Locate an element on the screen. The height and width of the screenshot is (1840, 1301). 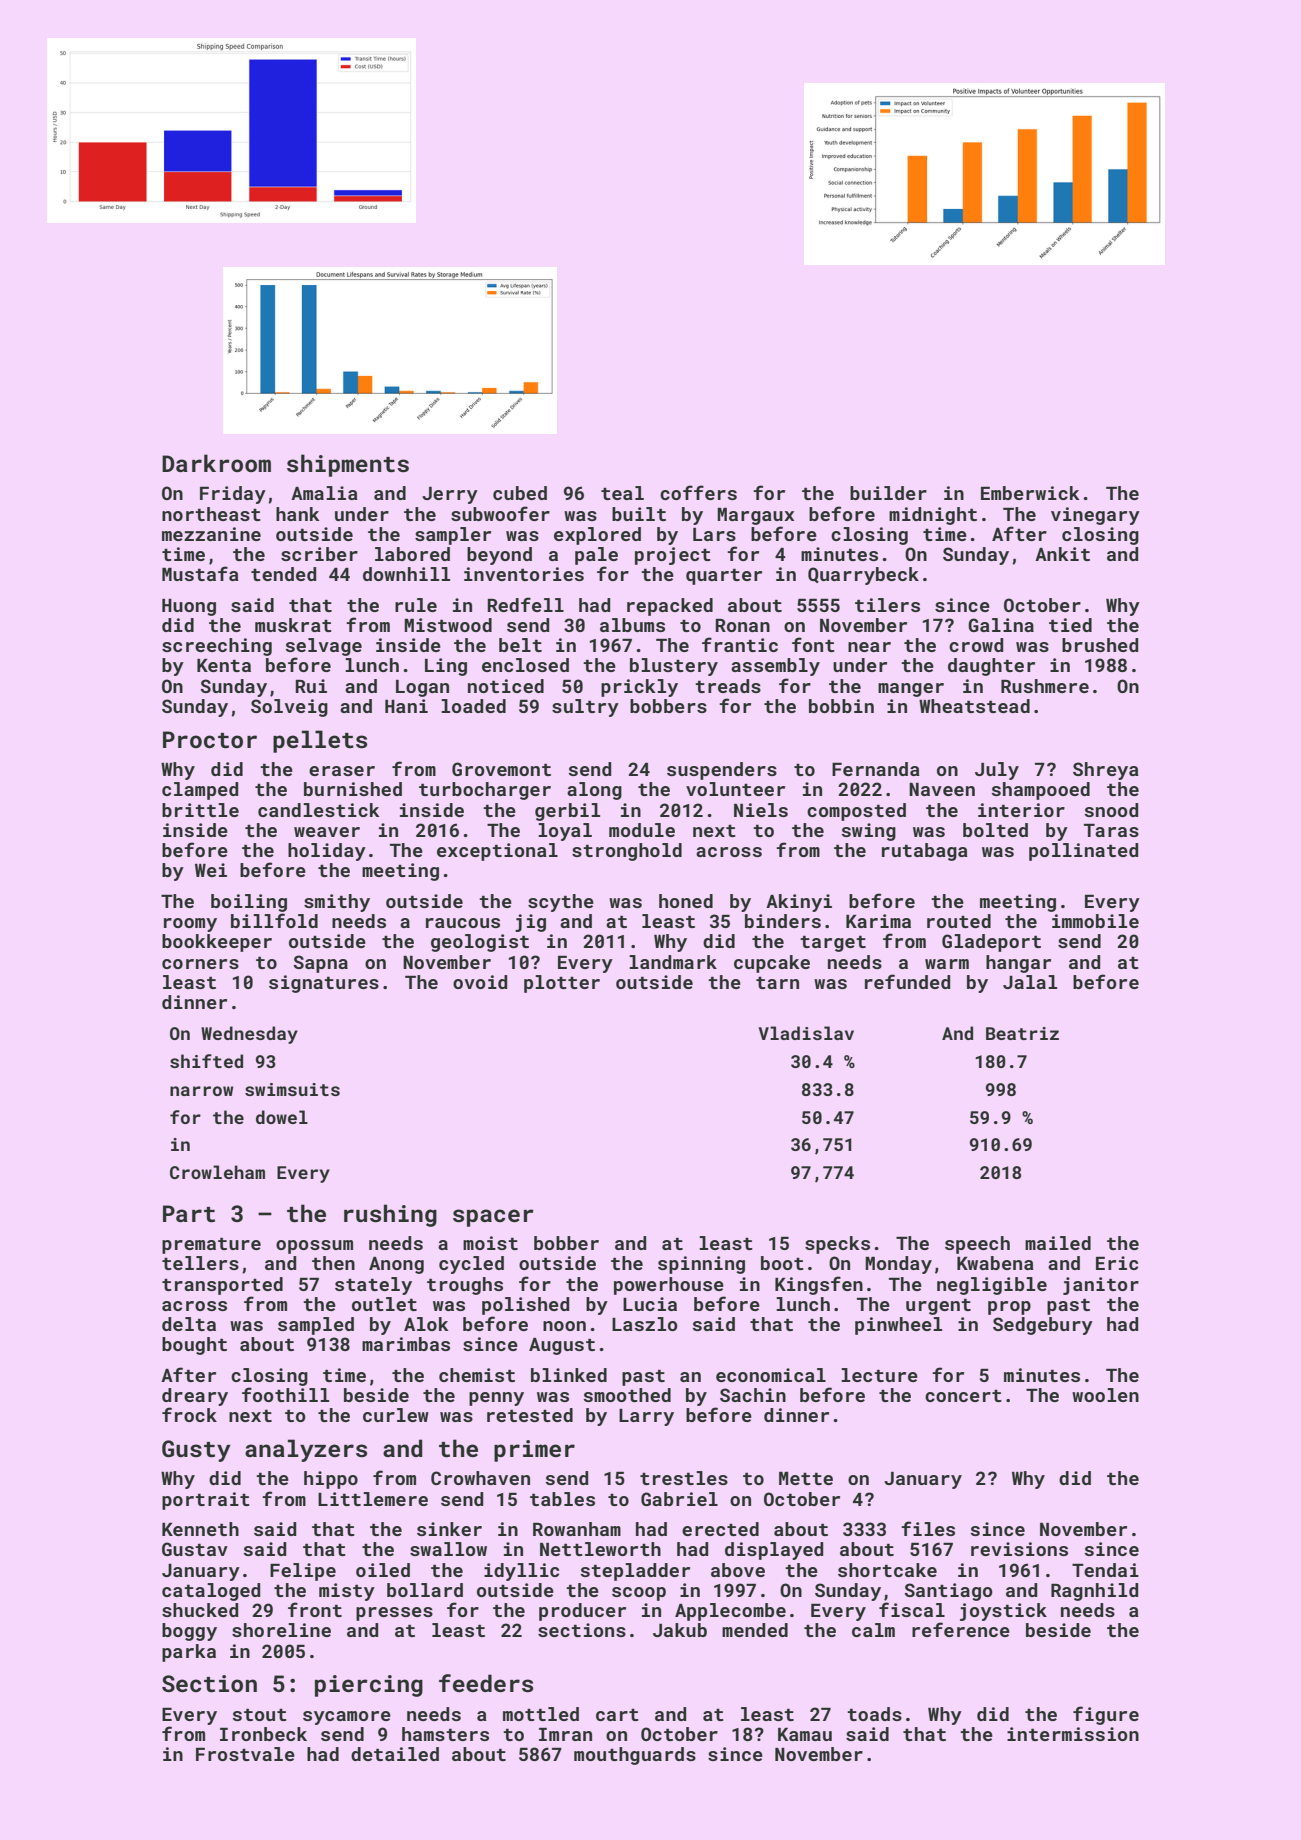
honed is located at coordinates (686, 901).
